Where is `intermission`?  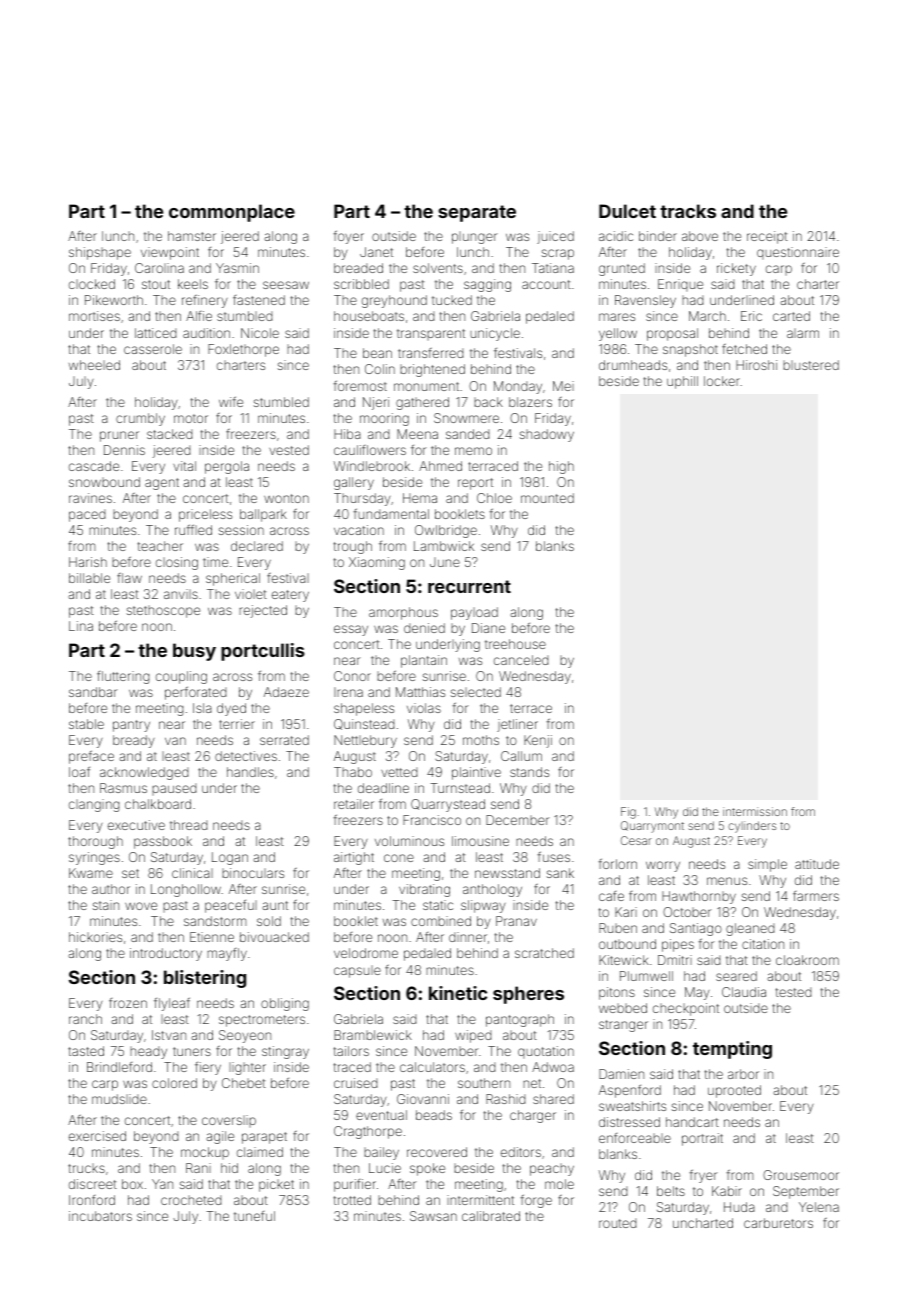 intermission is located at coordinates (755, 811).
